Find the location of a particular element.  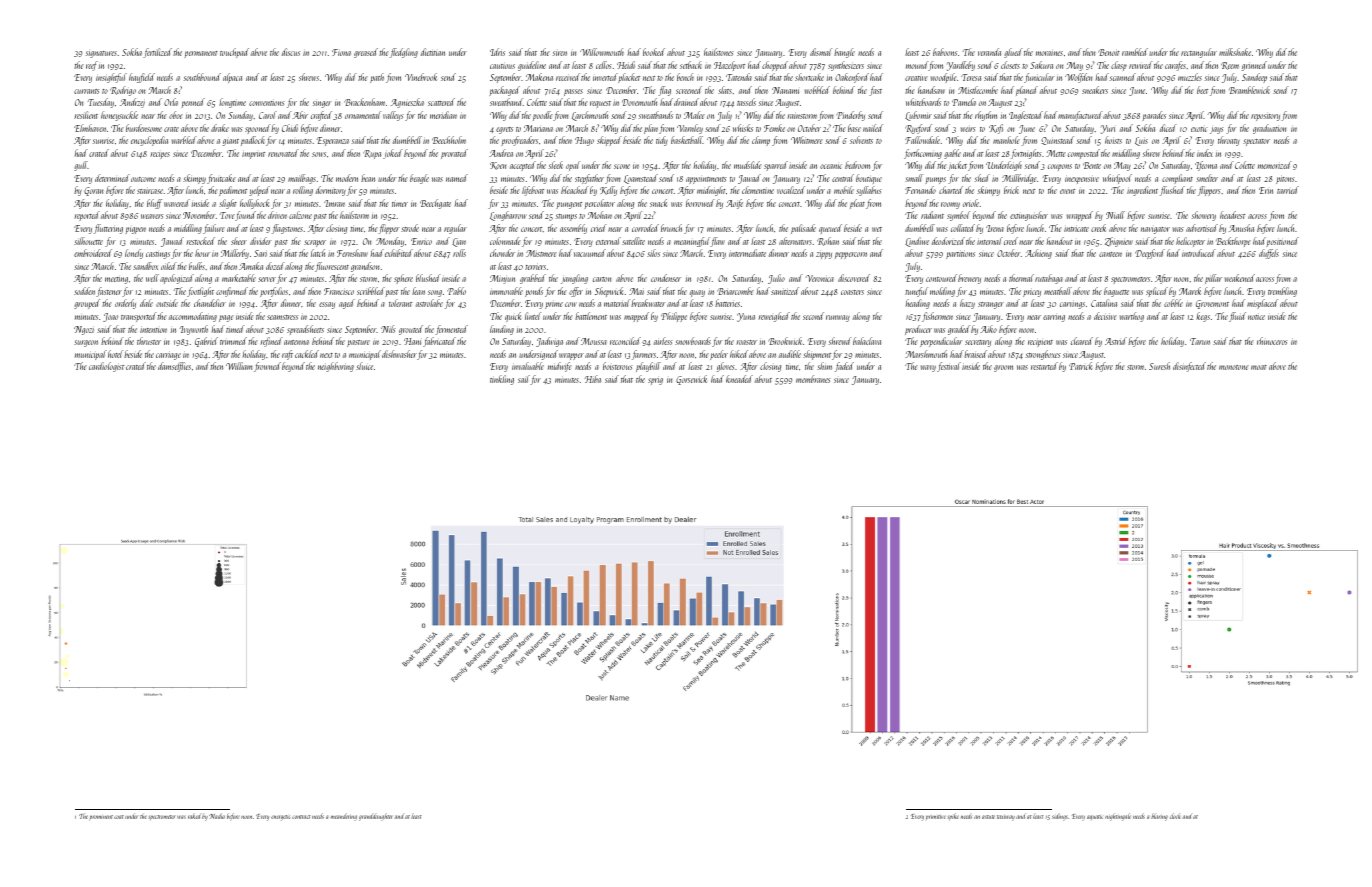

astute is located at coordinates (988, 817).
